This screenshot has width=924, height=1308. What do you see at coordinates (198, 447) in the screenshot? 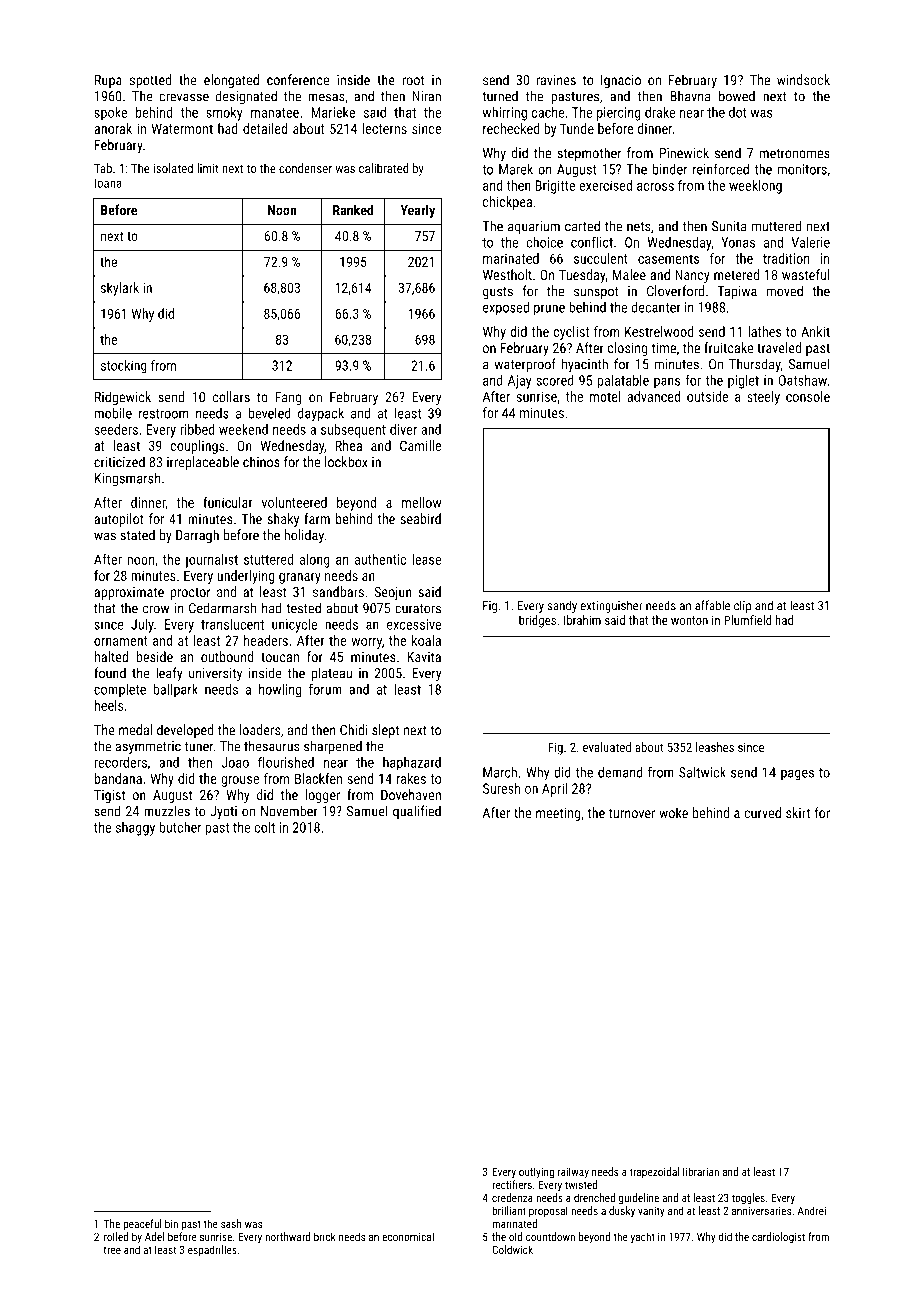
I see `couplings` at bounding box center [198, 447].
